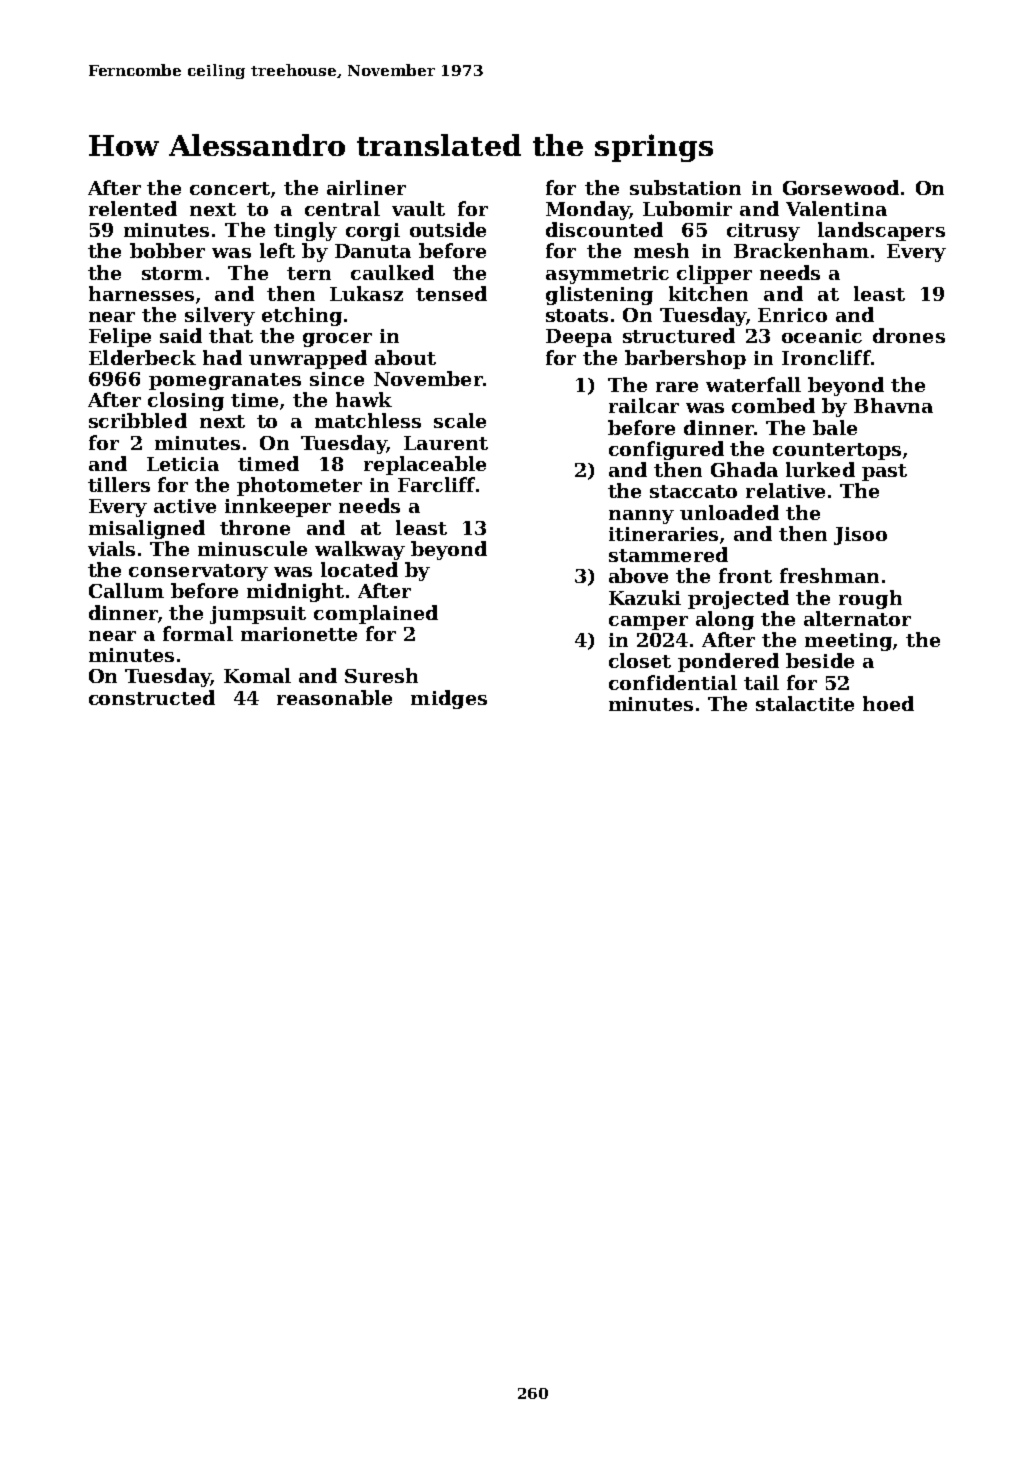 This page has width=1033, height=1467. What do you see at coordinates (448, 229) in the page?
I see `outside` at bounding box center [448, 229].
